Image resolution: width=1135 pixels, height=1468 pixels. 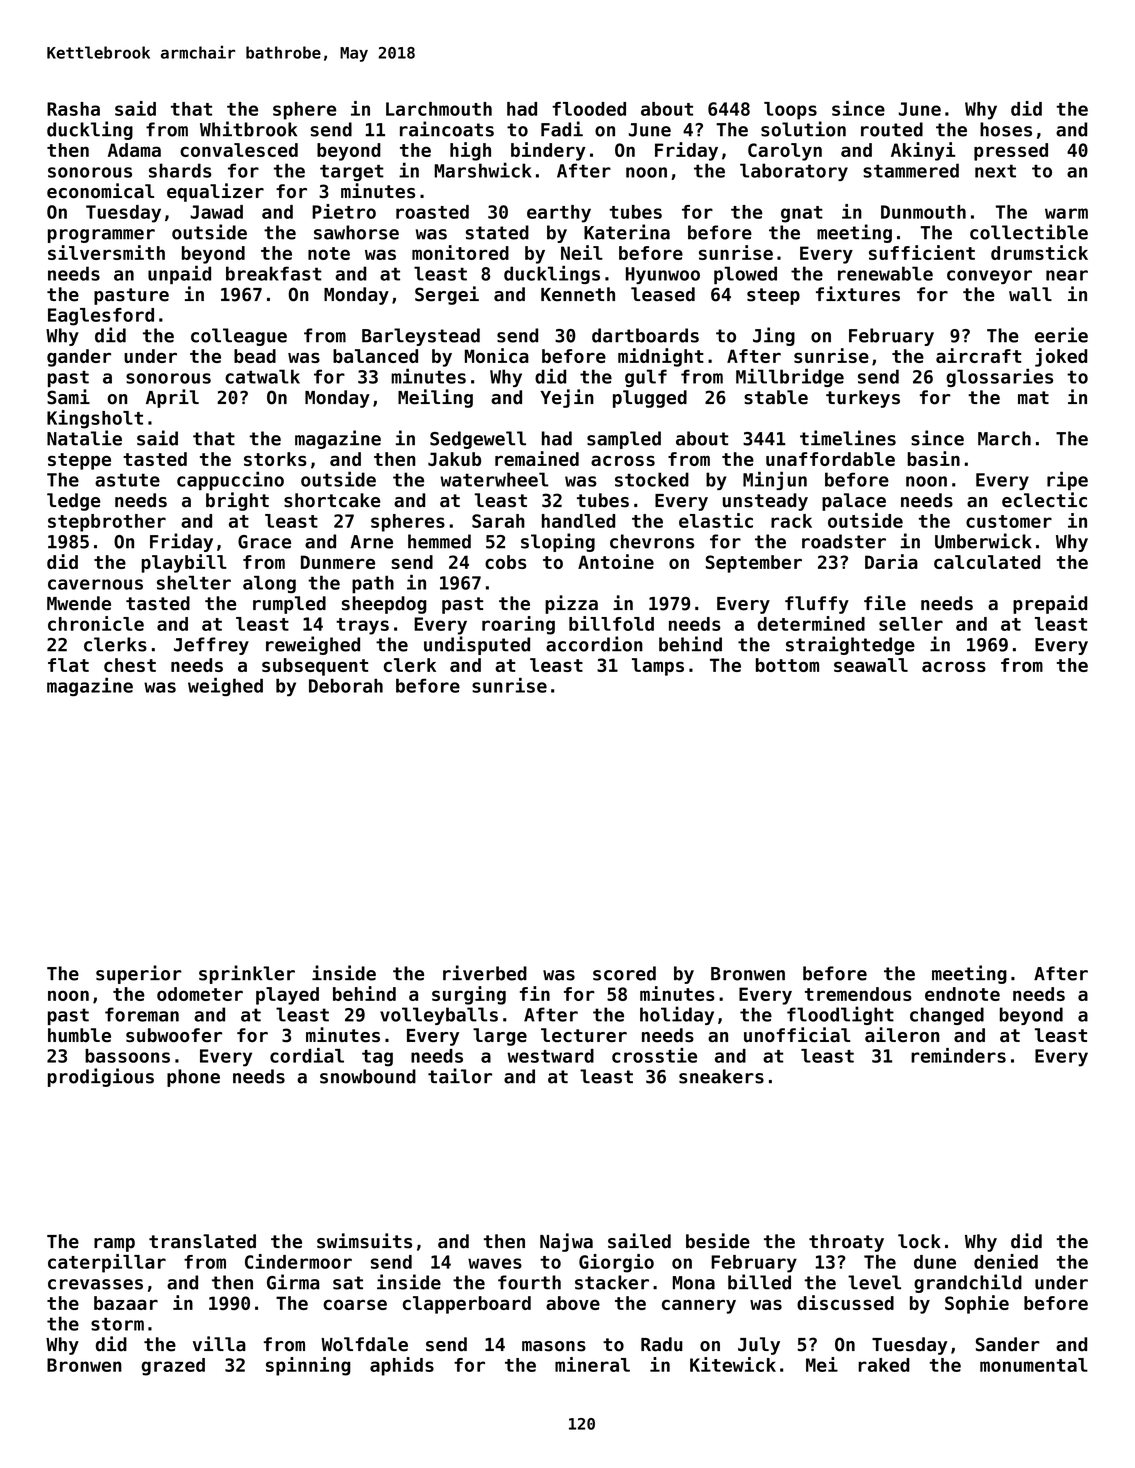 What do you see at coordinates (332, 500) in the screenshot?
I see `shortcake` at bounding box center [332, 500].
